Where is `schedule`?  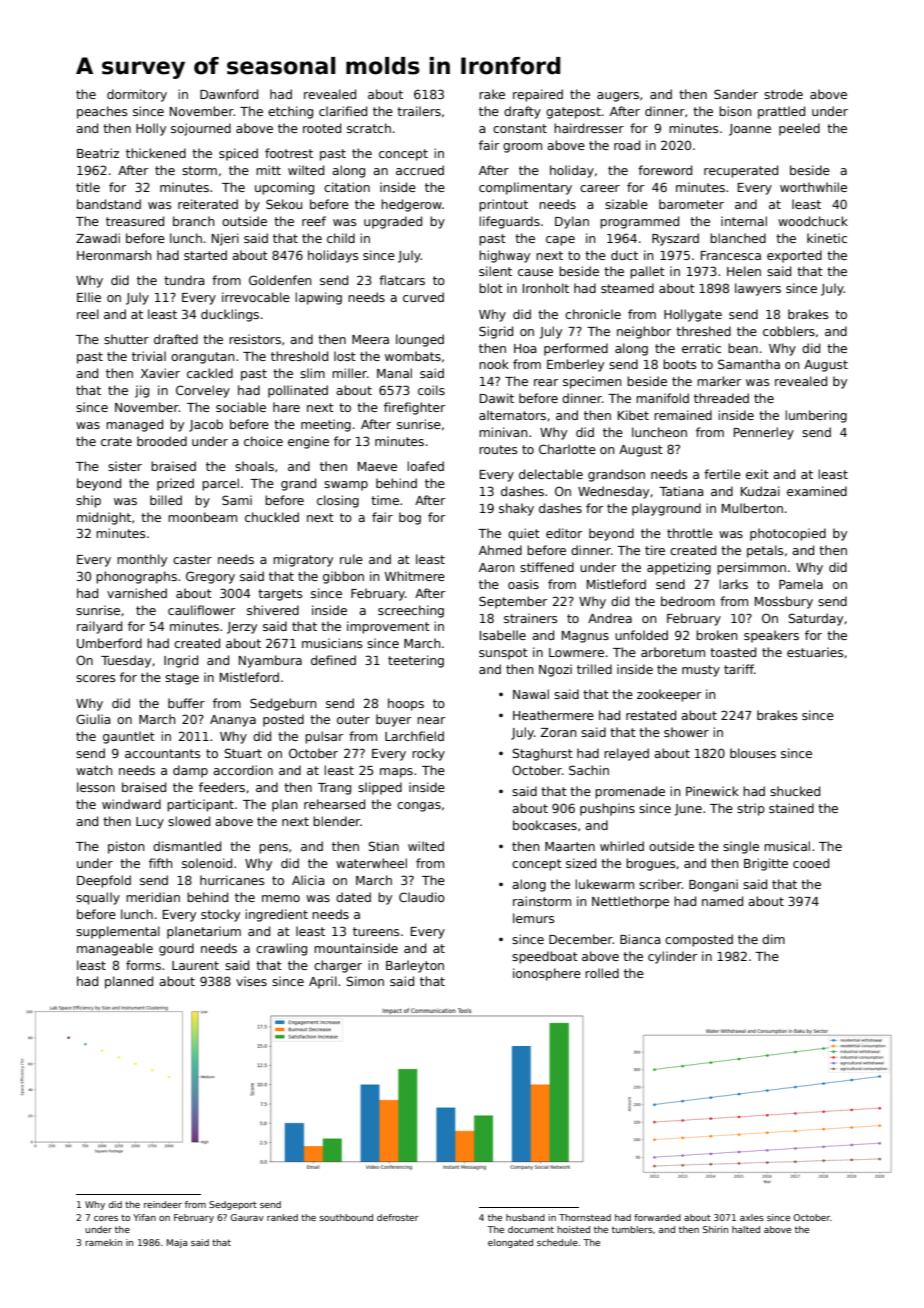
schedule is located at coordinates (557, 1242).
